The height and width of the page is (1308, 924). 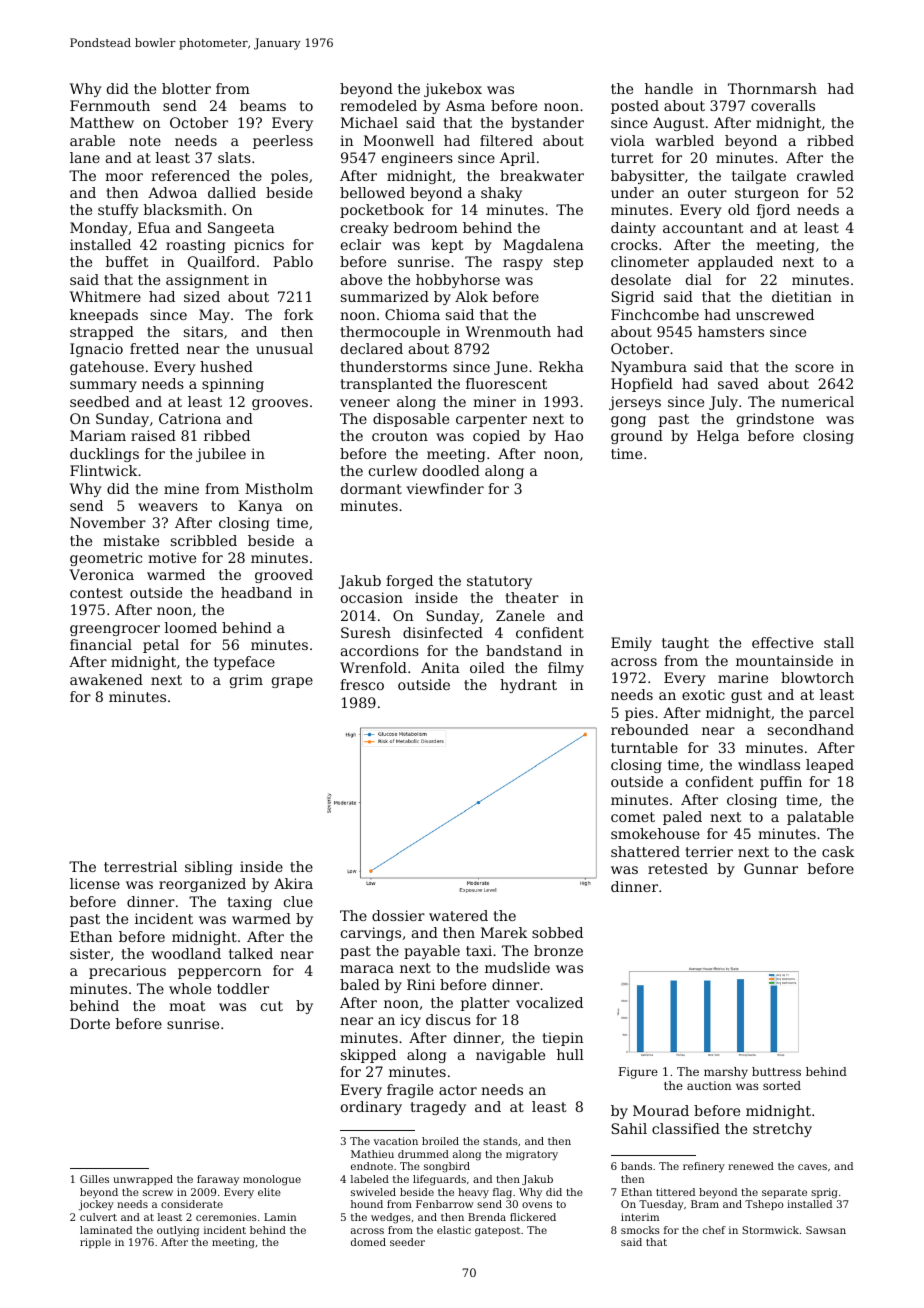 What do you see at coordinates (448, 1019) in the page?
I see `discus` at bounding box center [448, 1019].
